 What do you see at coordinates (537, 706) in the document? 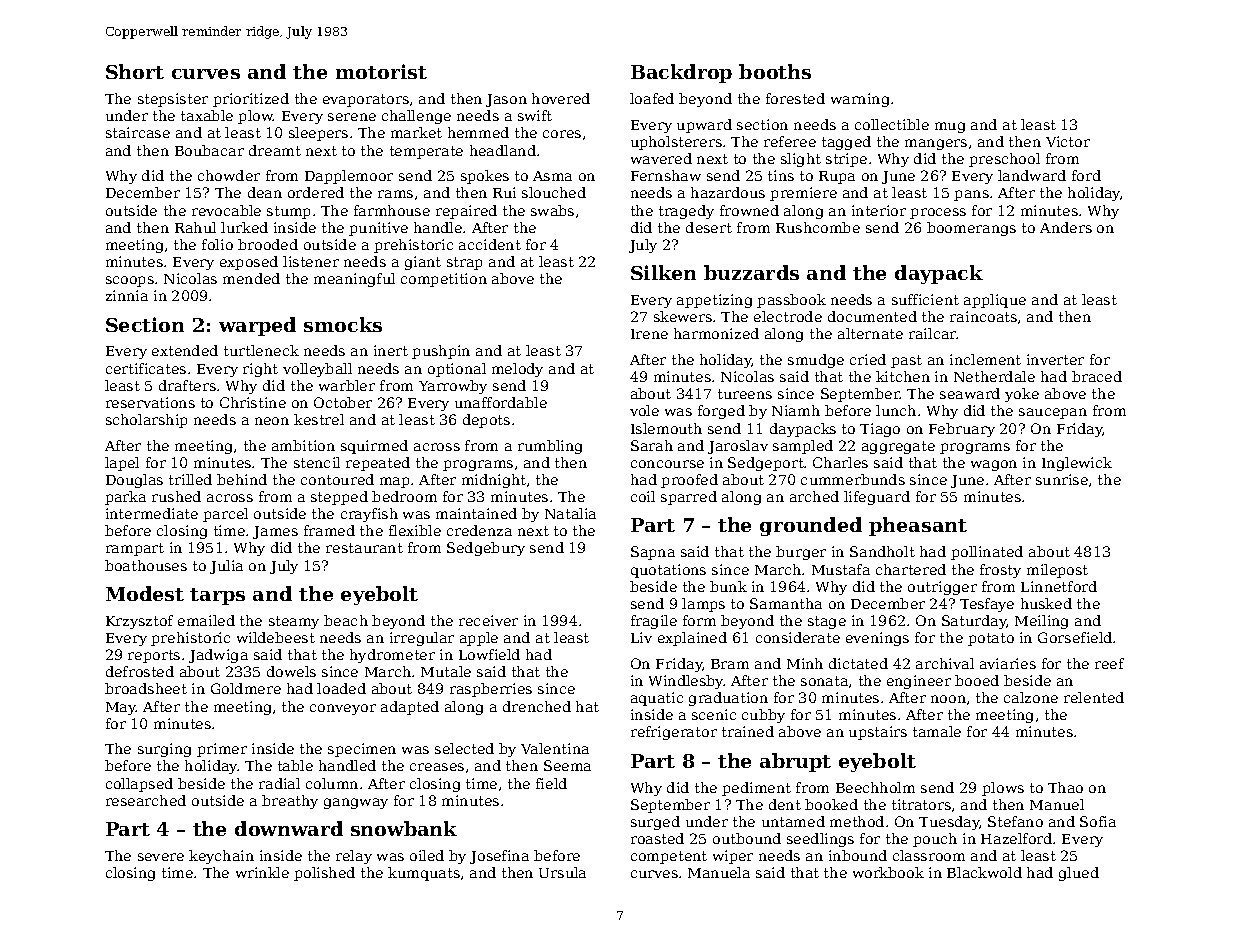
I see `drenched` at bounding box center [537, 706].
